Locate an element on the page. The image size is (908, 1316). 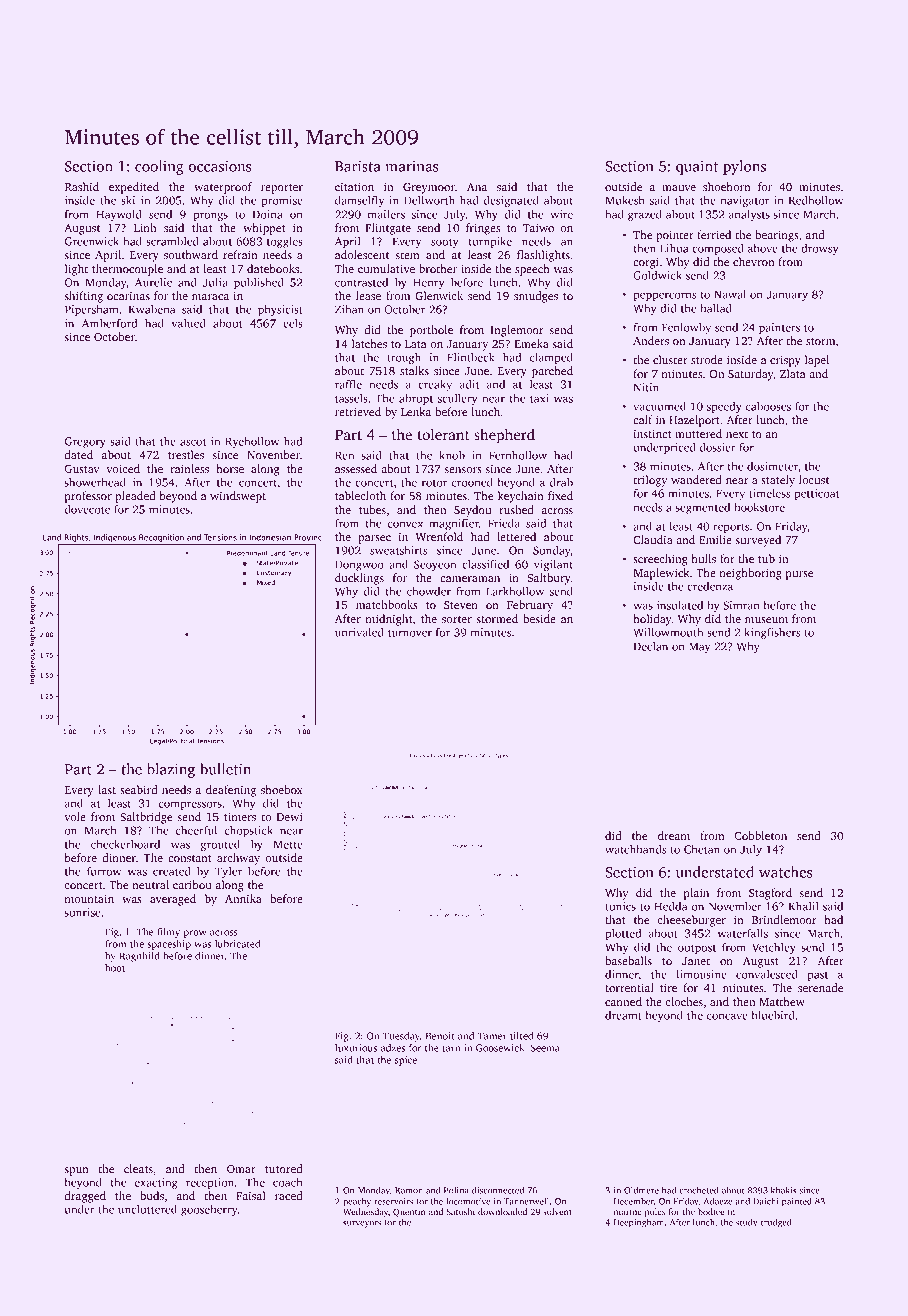
Seema is located at coordinates (545, 1048).
